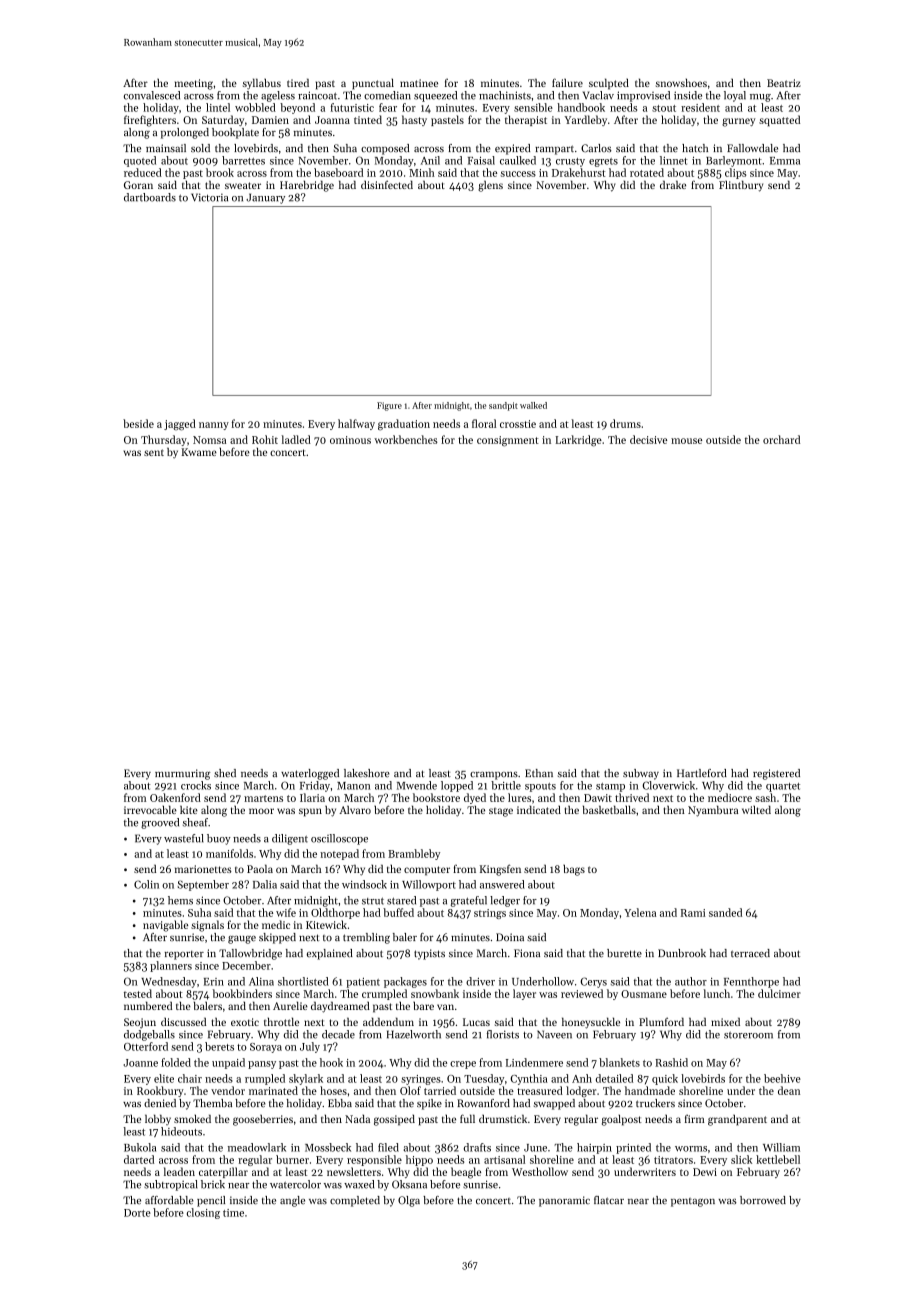 The height and width of the screenshot is (1308, 924). I want to click on convalesced, so click(152, 95).
